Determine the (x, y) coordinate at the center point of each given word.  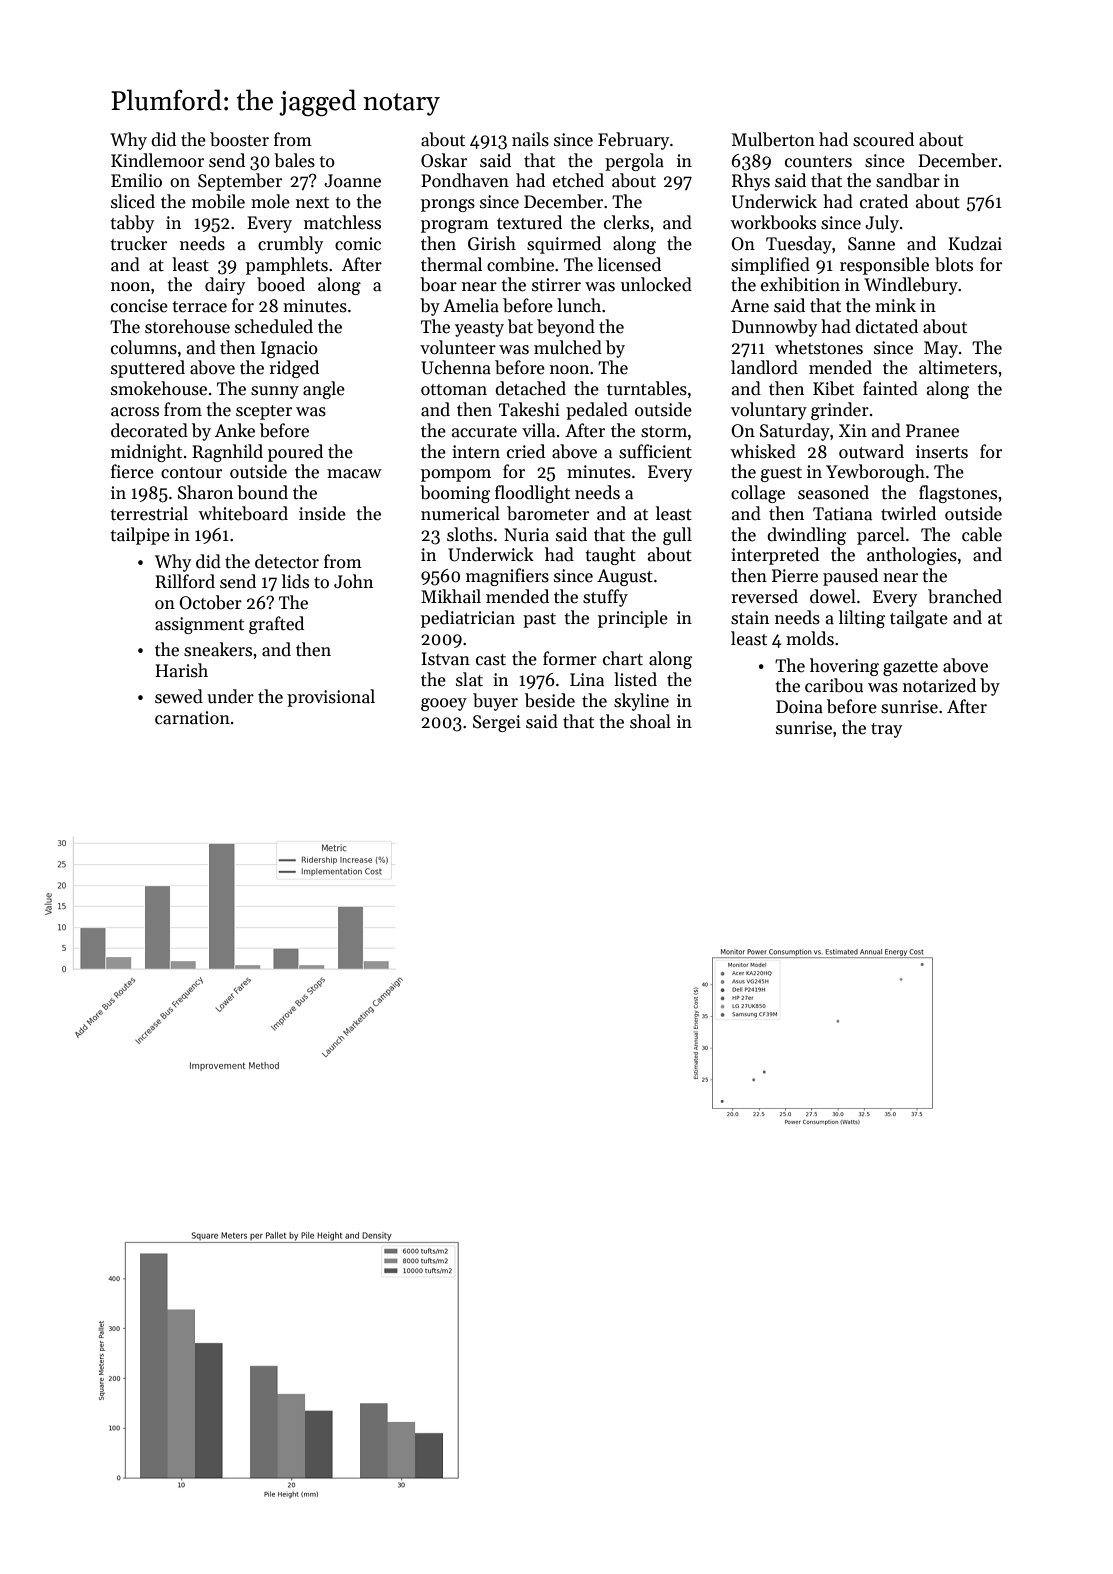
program (455, 226)
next (312, 203)
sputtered (148, 369)
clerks (626, 222)
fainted (890, 388)
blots (954, 264)
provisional (331, 698)
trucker (138, 243)
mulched (568, 347)
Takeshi (529, 409)
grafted (276, 625)
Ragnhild (227, 453)
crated (884, 201)
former (570, 658)
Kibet (833, 388)
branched (965, 596)
